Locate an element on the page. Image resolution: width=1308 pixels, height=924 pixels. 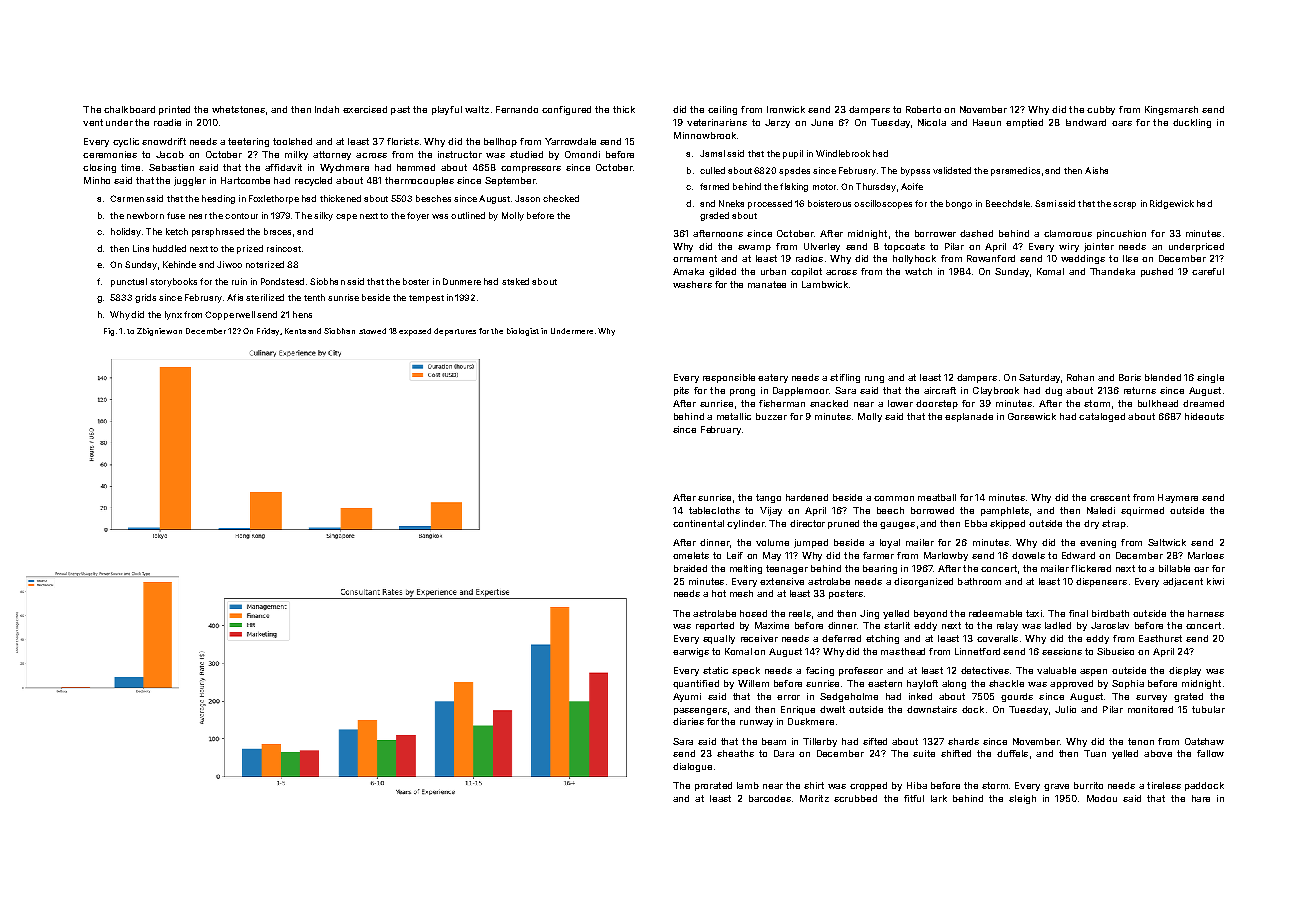
Haymere is located at coordinates (1178, 498).
